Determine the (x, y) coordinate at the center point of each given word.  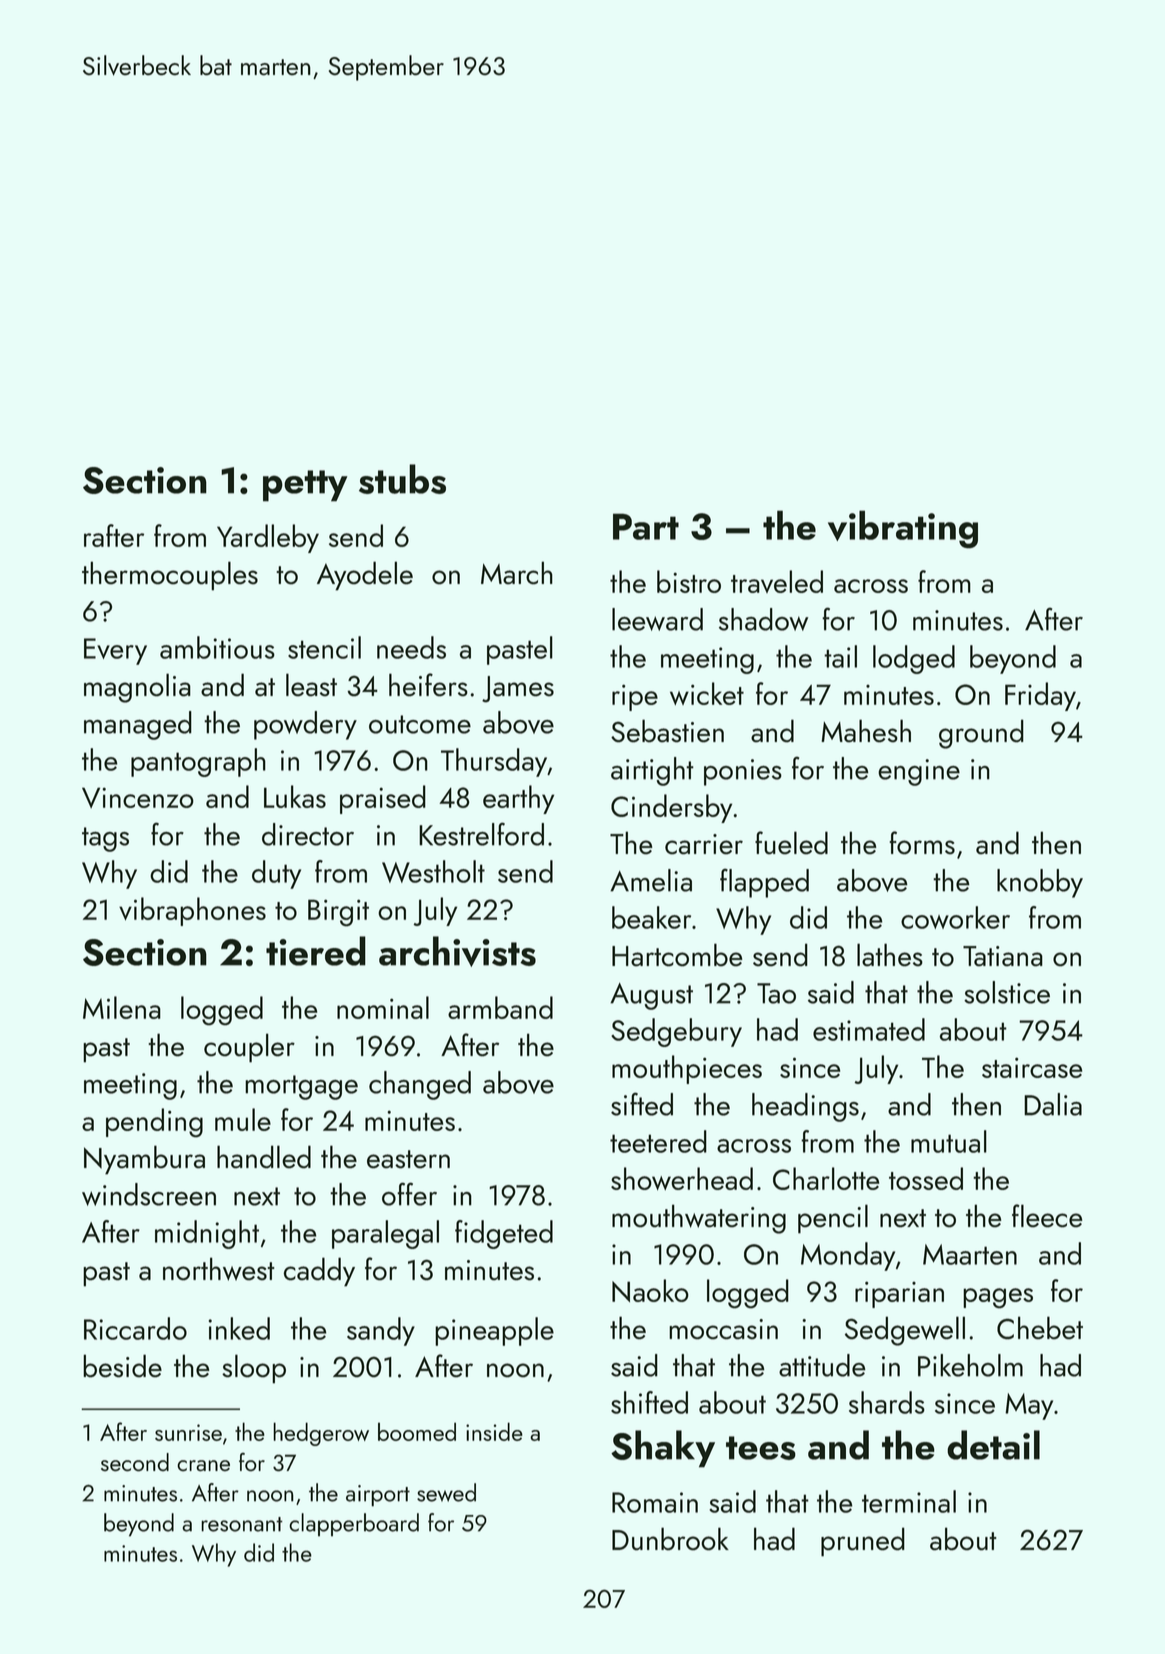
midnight (207, 1234)
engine (919, 772)
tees (761, 1448)
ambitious (217, 647)
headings (805, 1107)
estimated (869, 1029)
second (135, 1462)
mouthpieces (687, 1069)
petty (305, 486)
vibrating (903, 529)
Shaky (663, 1449)
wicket (707, 693)
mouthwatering (699, 1219)
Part (646, 526)
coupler (249, 1048)
